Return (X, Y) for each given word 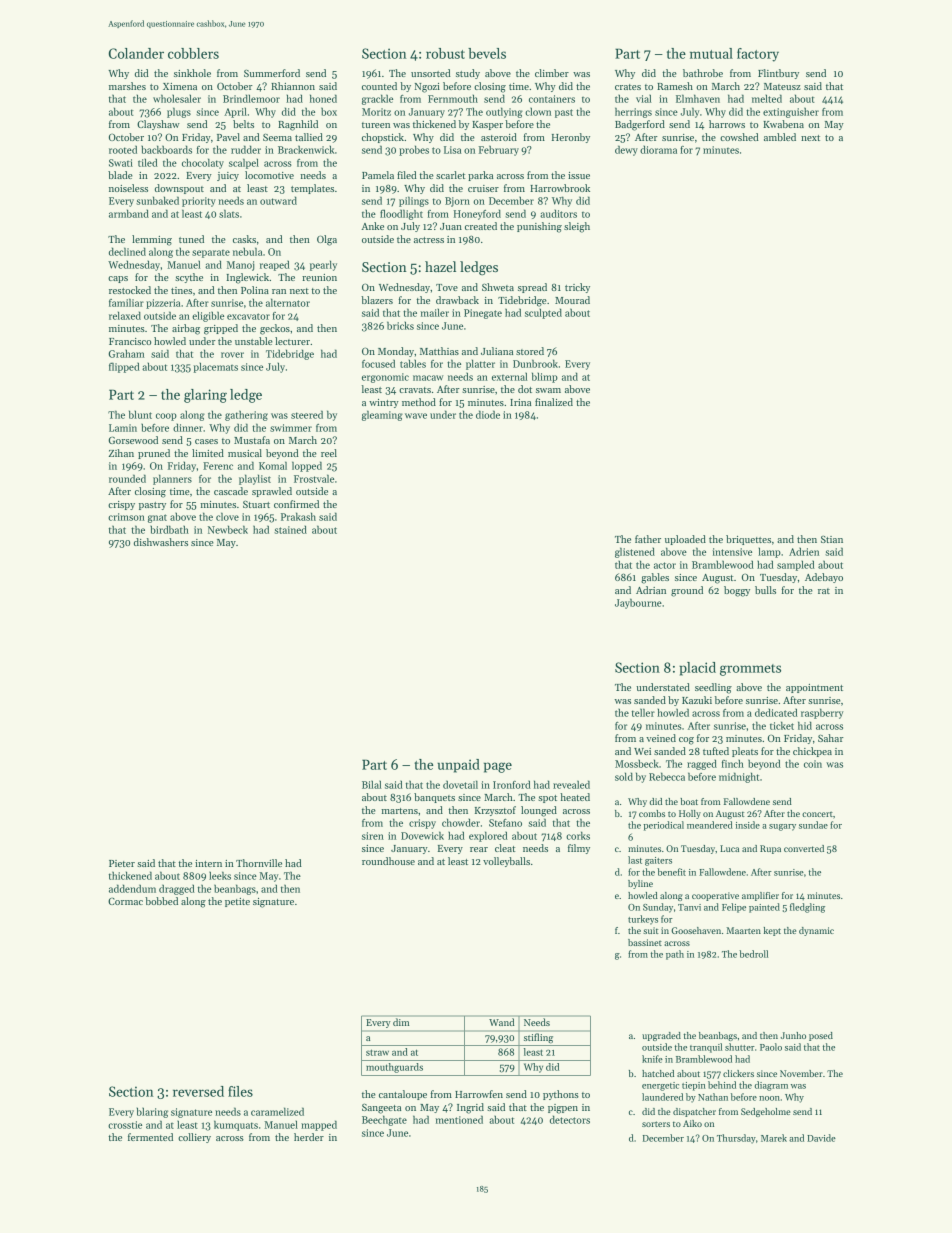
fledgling (807, 908)
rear (479, 849)
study (468, 74)
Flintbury (778, 74)
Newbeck (228, 529)
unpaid (458, 766)
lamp (769, 553)
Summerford (272, 73)
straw (377, 1052)
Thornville (259, 863)
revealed (571, 784)
